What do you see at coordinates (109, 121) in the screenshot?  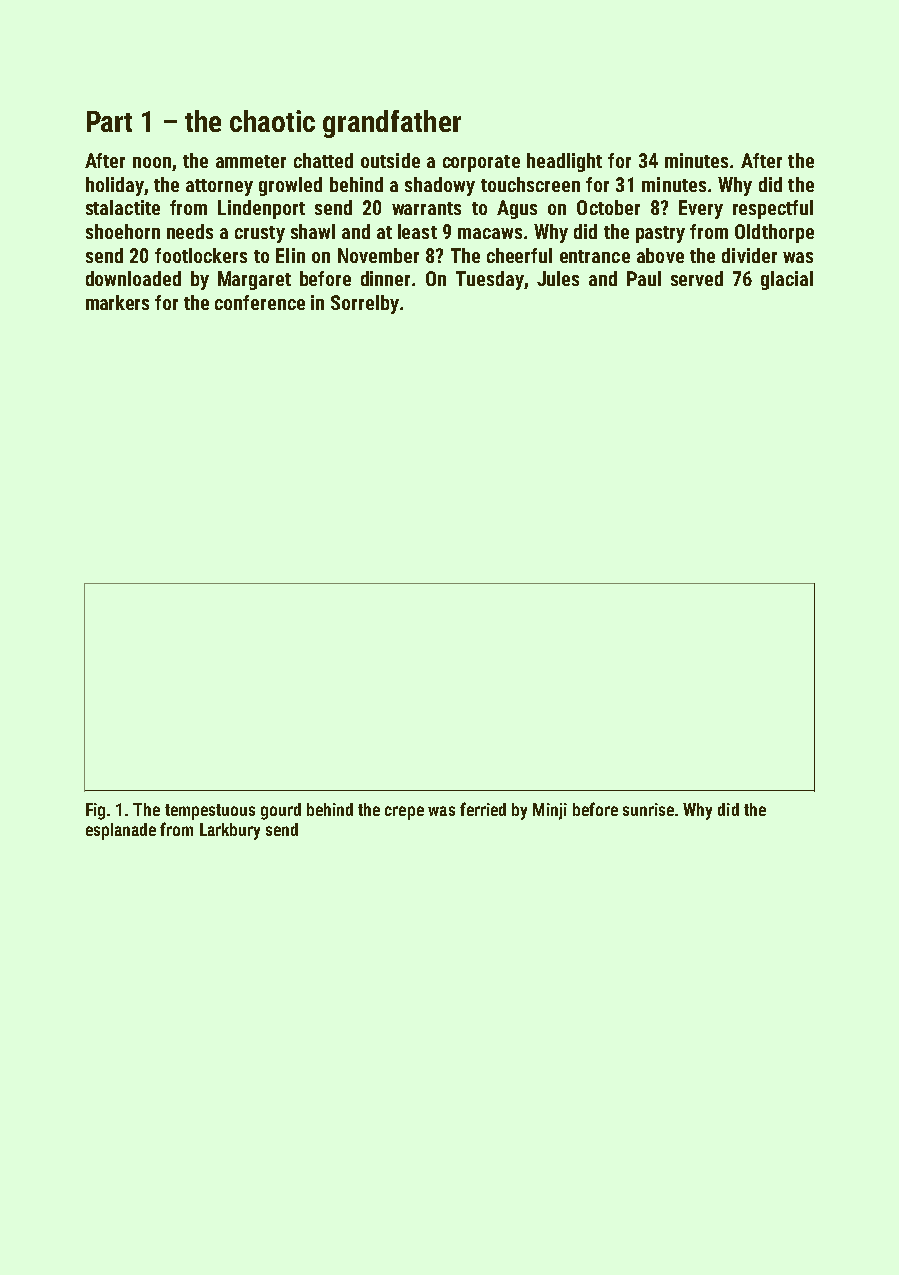 I see `Part` at bounding box center [109, 121].
